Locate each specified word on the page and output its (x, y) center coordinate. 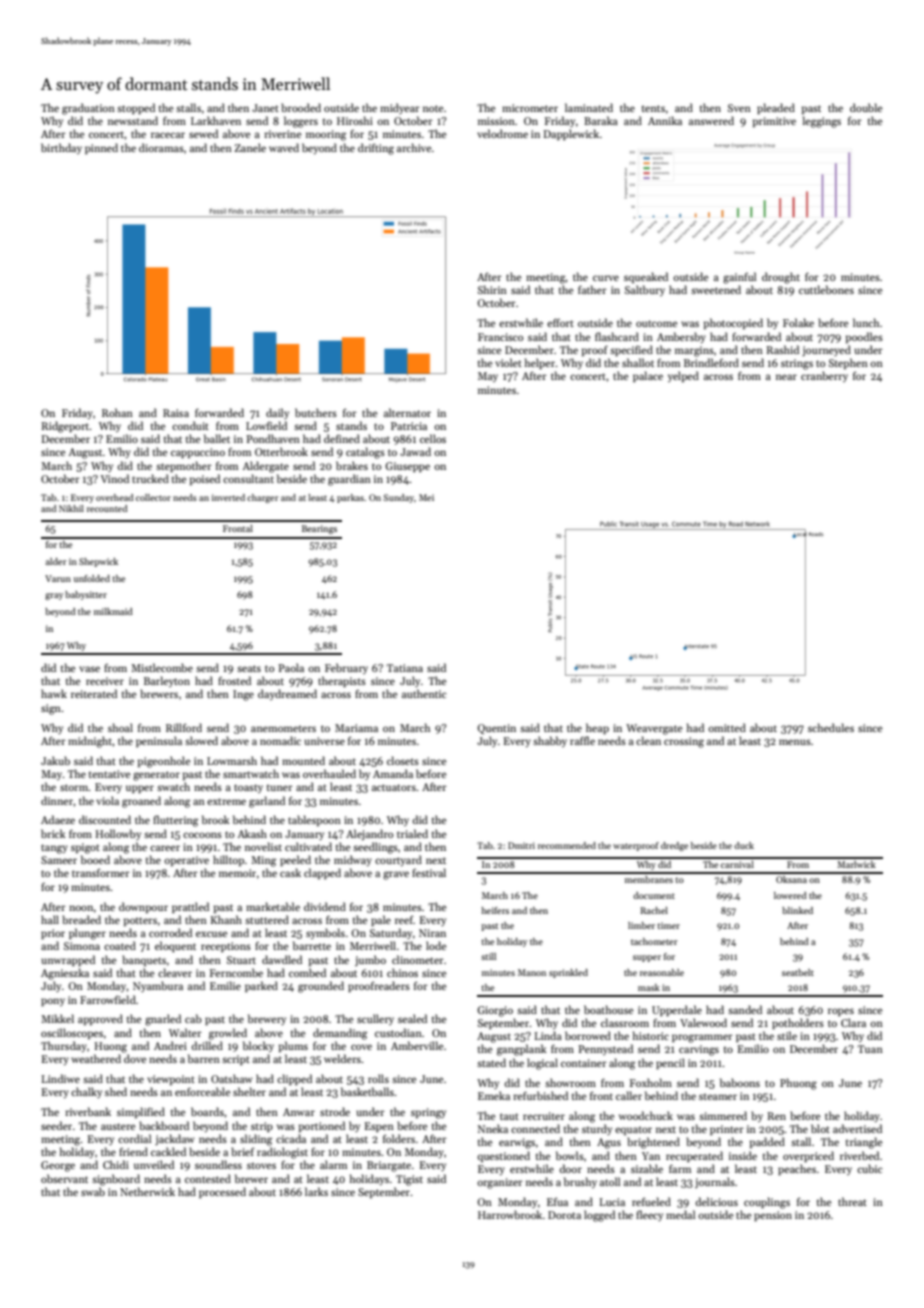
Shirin (492, 289)
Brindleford (711, 362)
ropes (841, 1012)
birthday (61, 148)
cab (193, 1018)
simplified (141, 1112)
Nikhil (71, 508)
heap (597, 728)
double (866, 107)
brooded (301, 107)
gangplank (522, 1050)
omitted (727, 727)
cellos (433, 438)
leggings (822, 122)
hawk (54, 693)
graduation (88, 109)
